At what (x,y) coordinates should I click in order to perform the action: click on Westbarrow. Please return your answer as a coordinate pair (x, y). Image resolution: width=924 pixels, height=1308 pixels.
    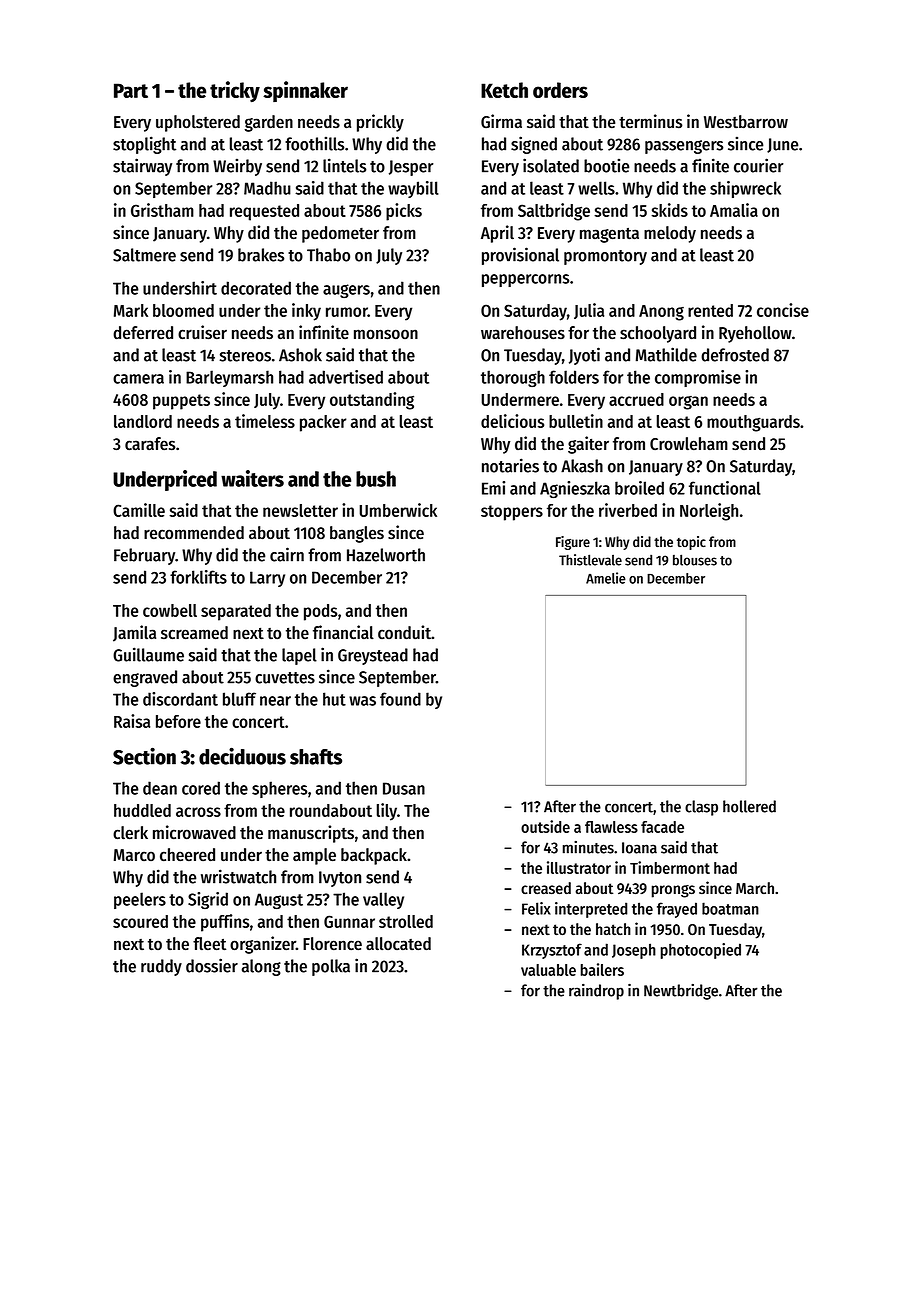
    Looking at the image, I should click on (746, 121).
